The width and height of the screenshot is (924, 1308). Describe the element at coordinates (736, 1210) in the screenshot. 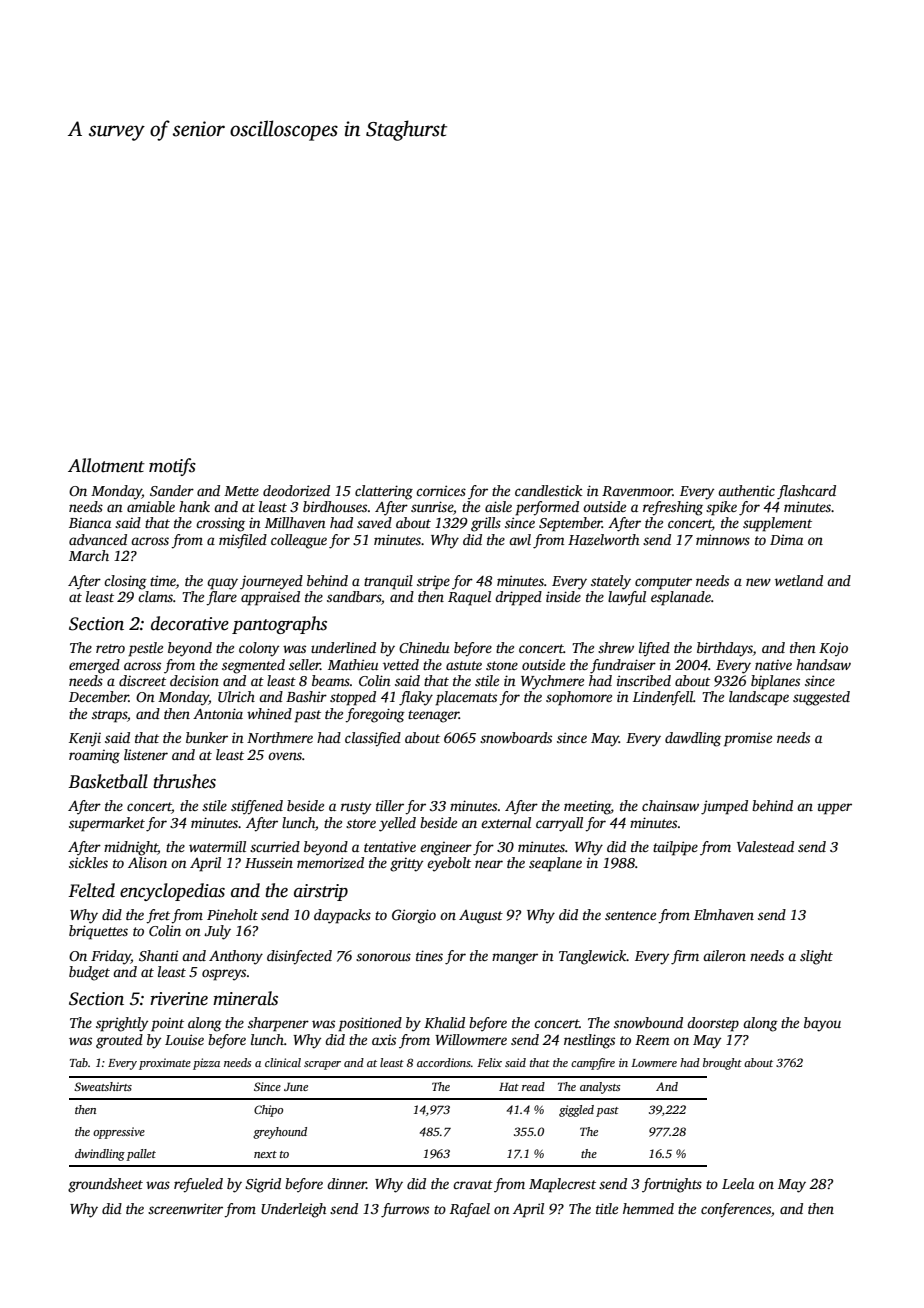

I see `conferences` at that location.
